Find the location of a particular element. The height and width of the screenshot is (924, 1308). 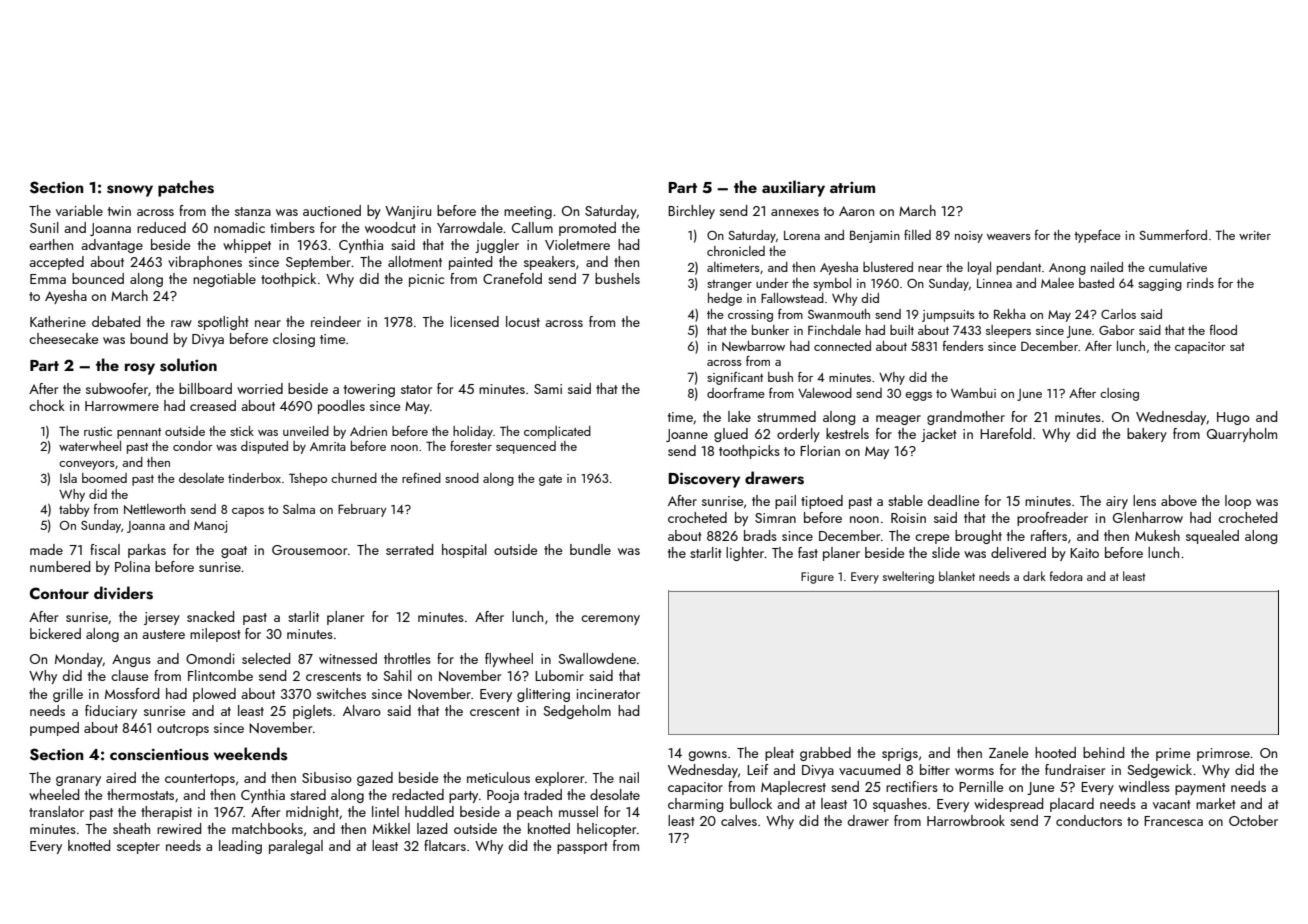

atrium is located at coordinates (852, 187).
